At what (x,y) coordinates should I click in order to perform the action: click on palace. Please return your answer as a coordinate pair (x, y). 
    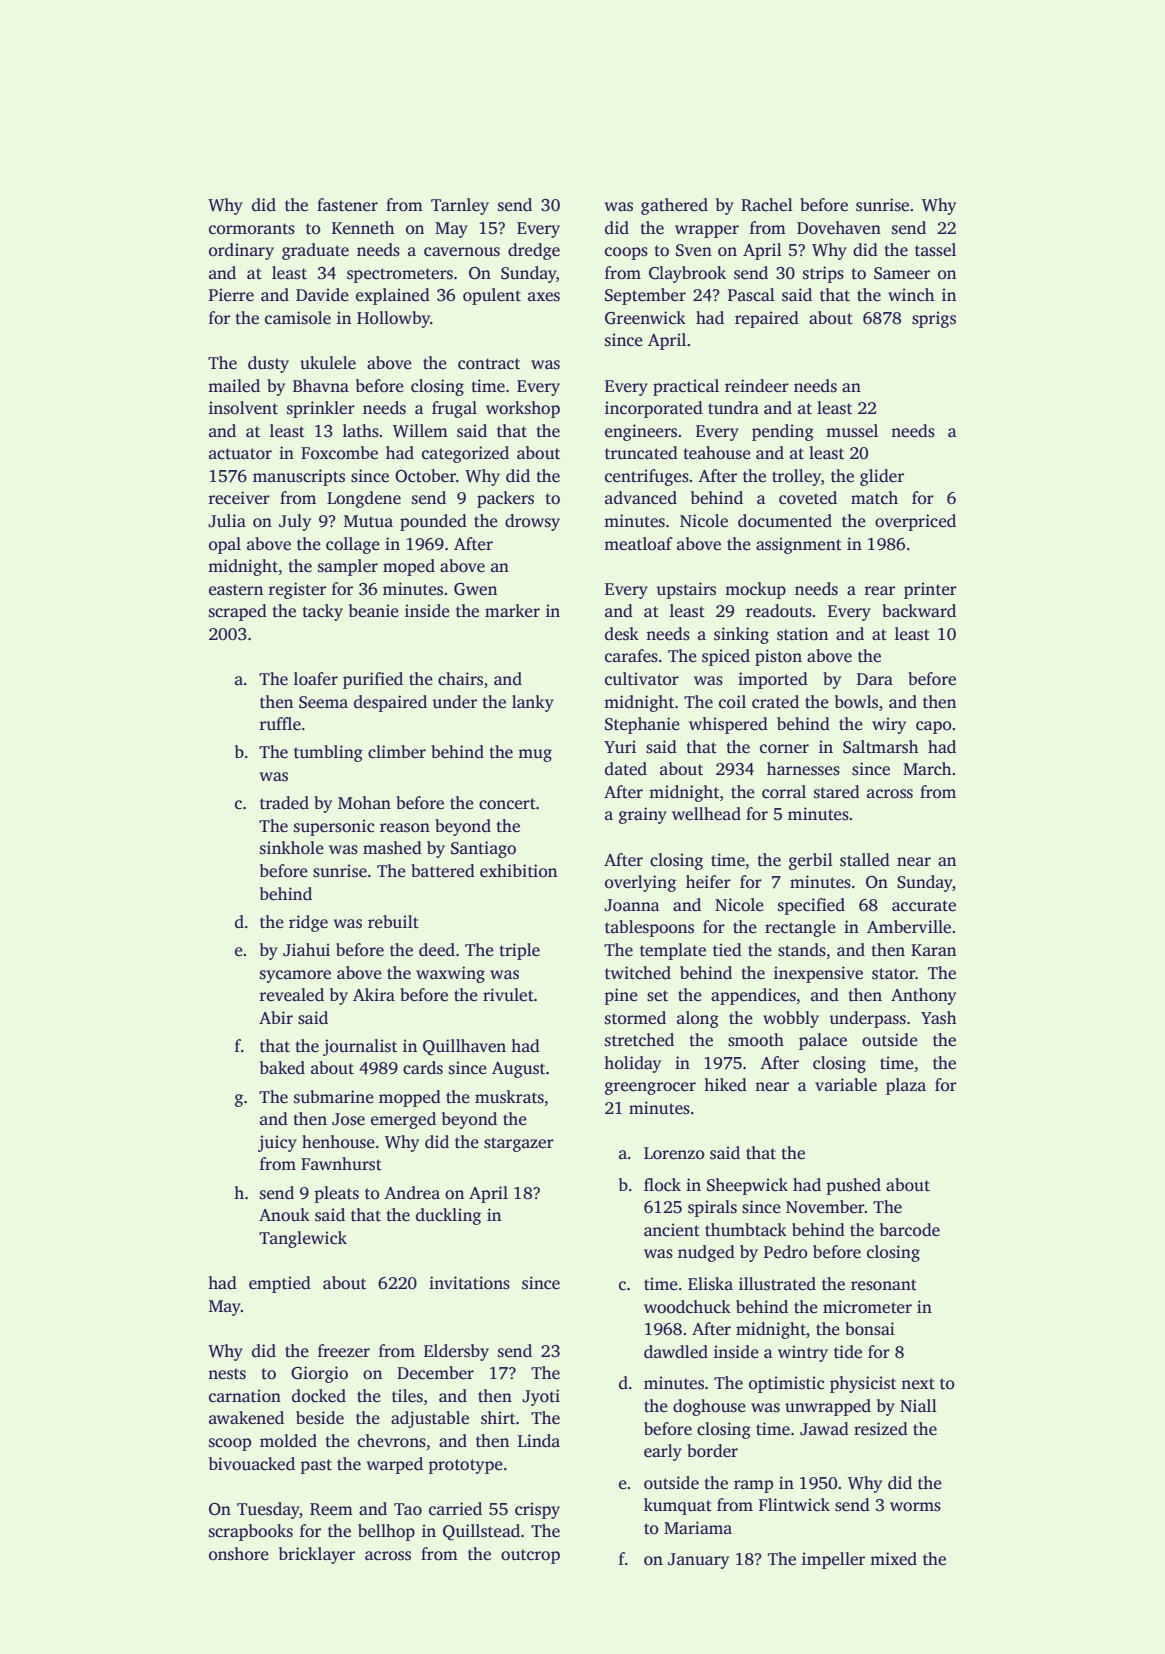
    Looking at the image, I should click on (823, 1041).
